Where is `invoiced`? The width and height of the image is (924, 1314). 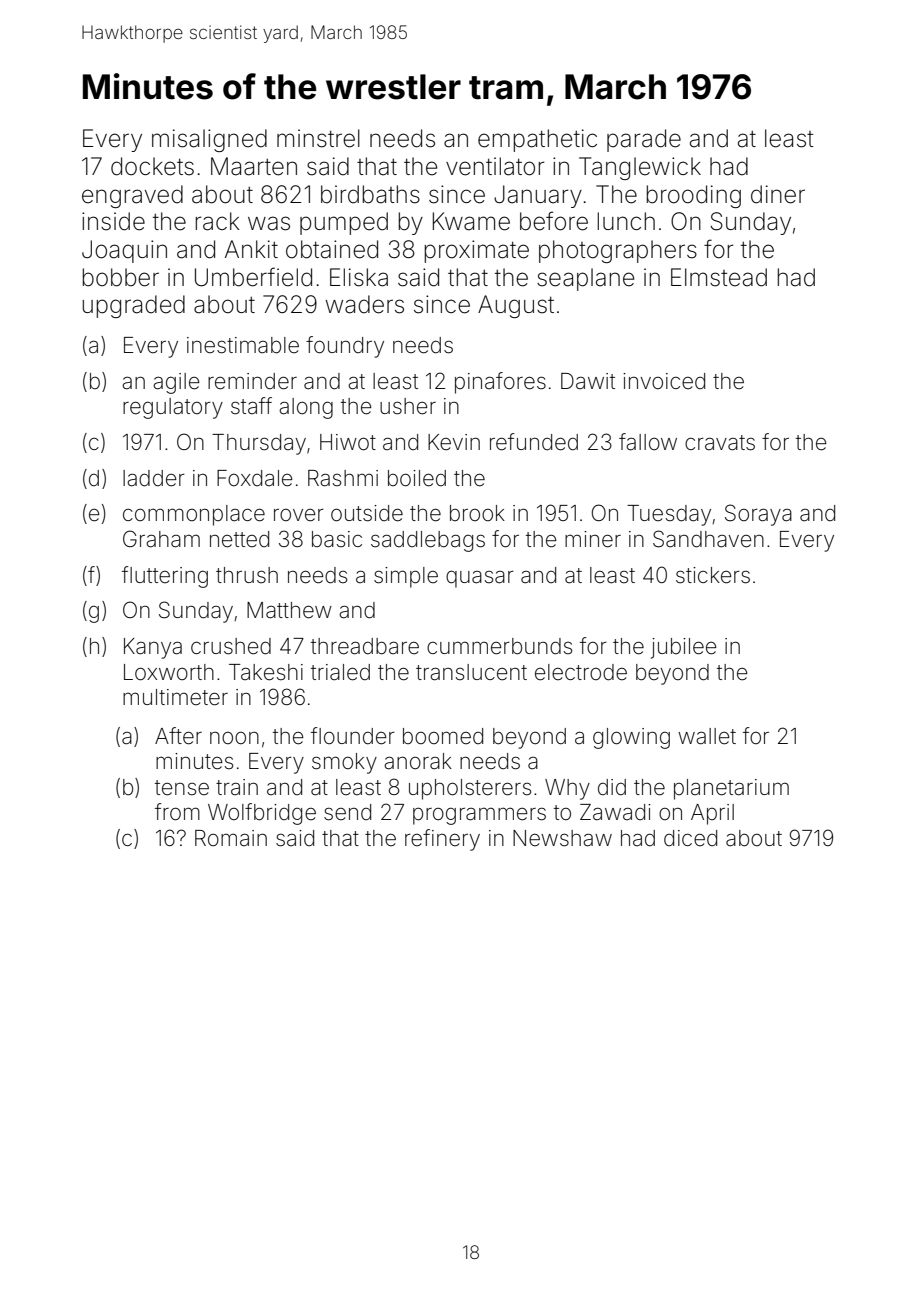 invoiced is located at coordinates (664, 381).
